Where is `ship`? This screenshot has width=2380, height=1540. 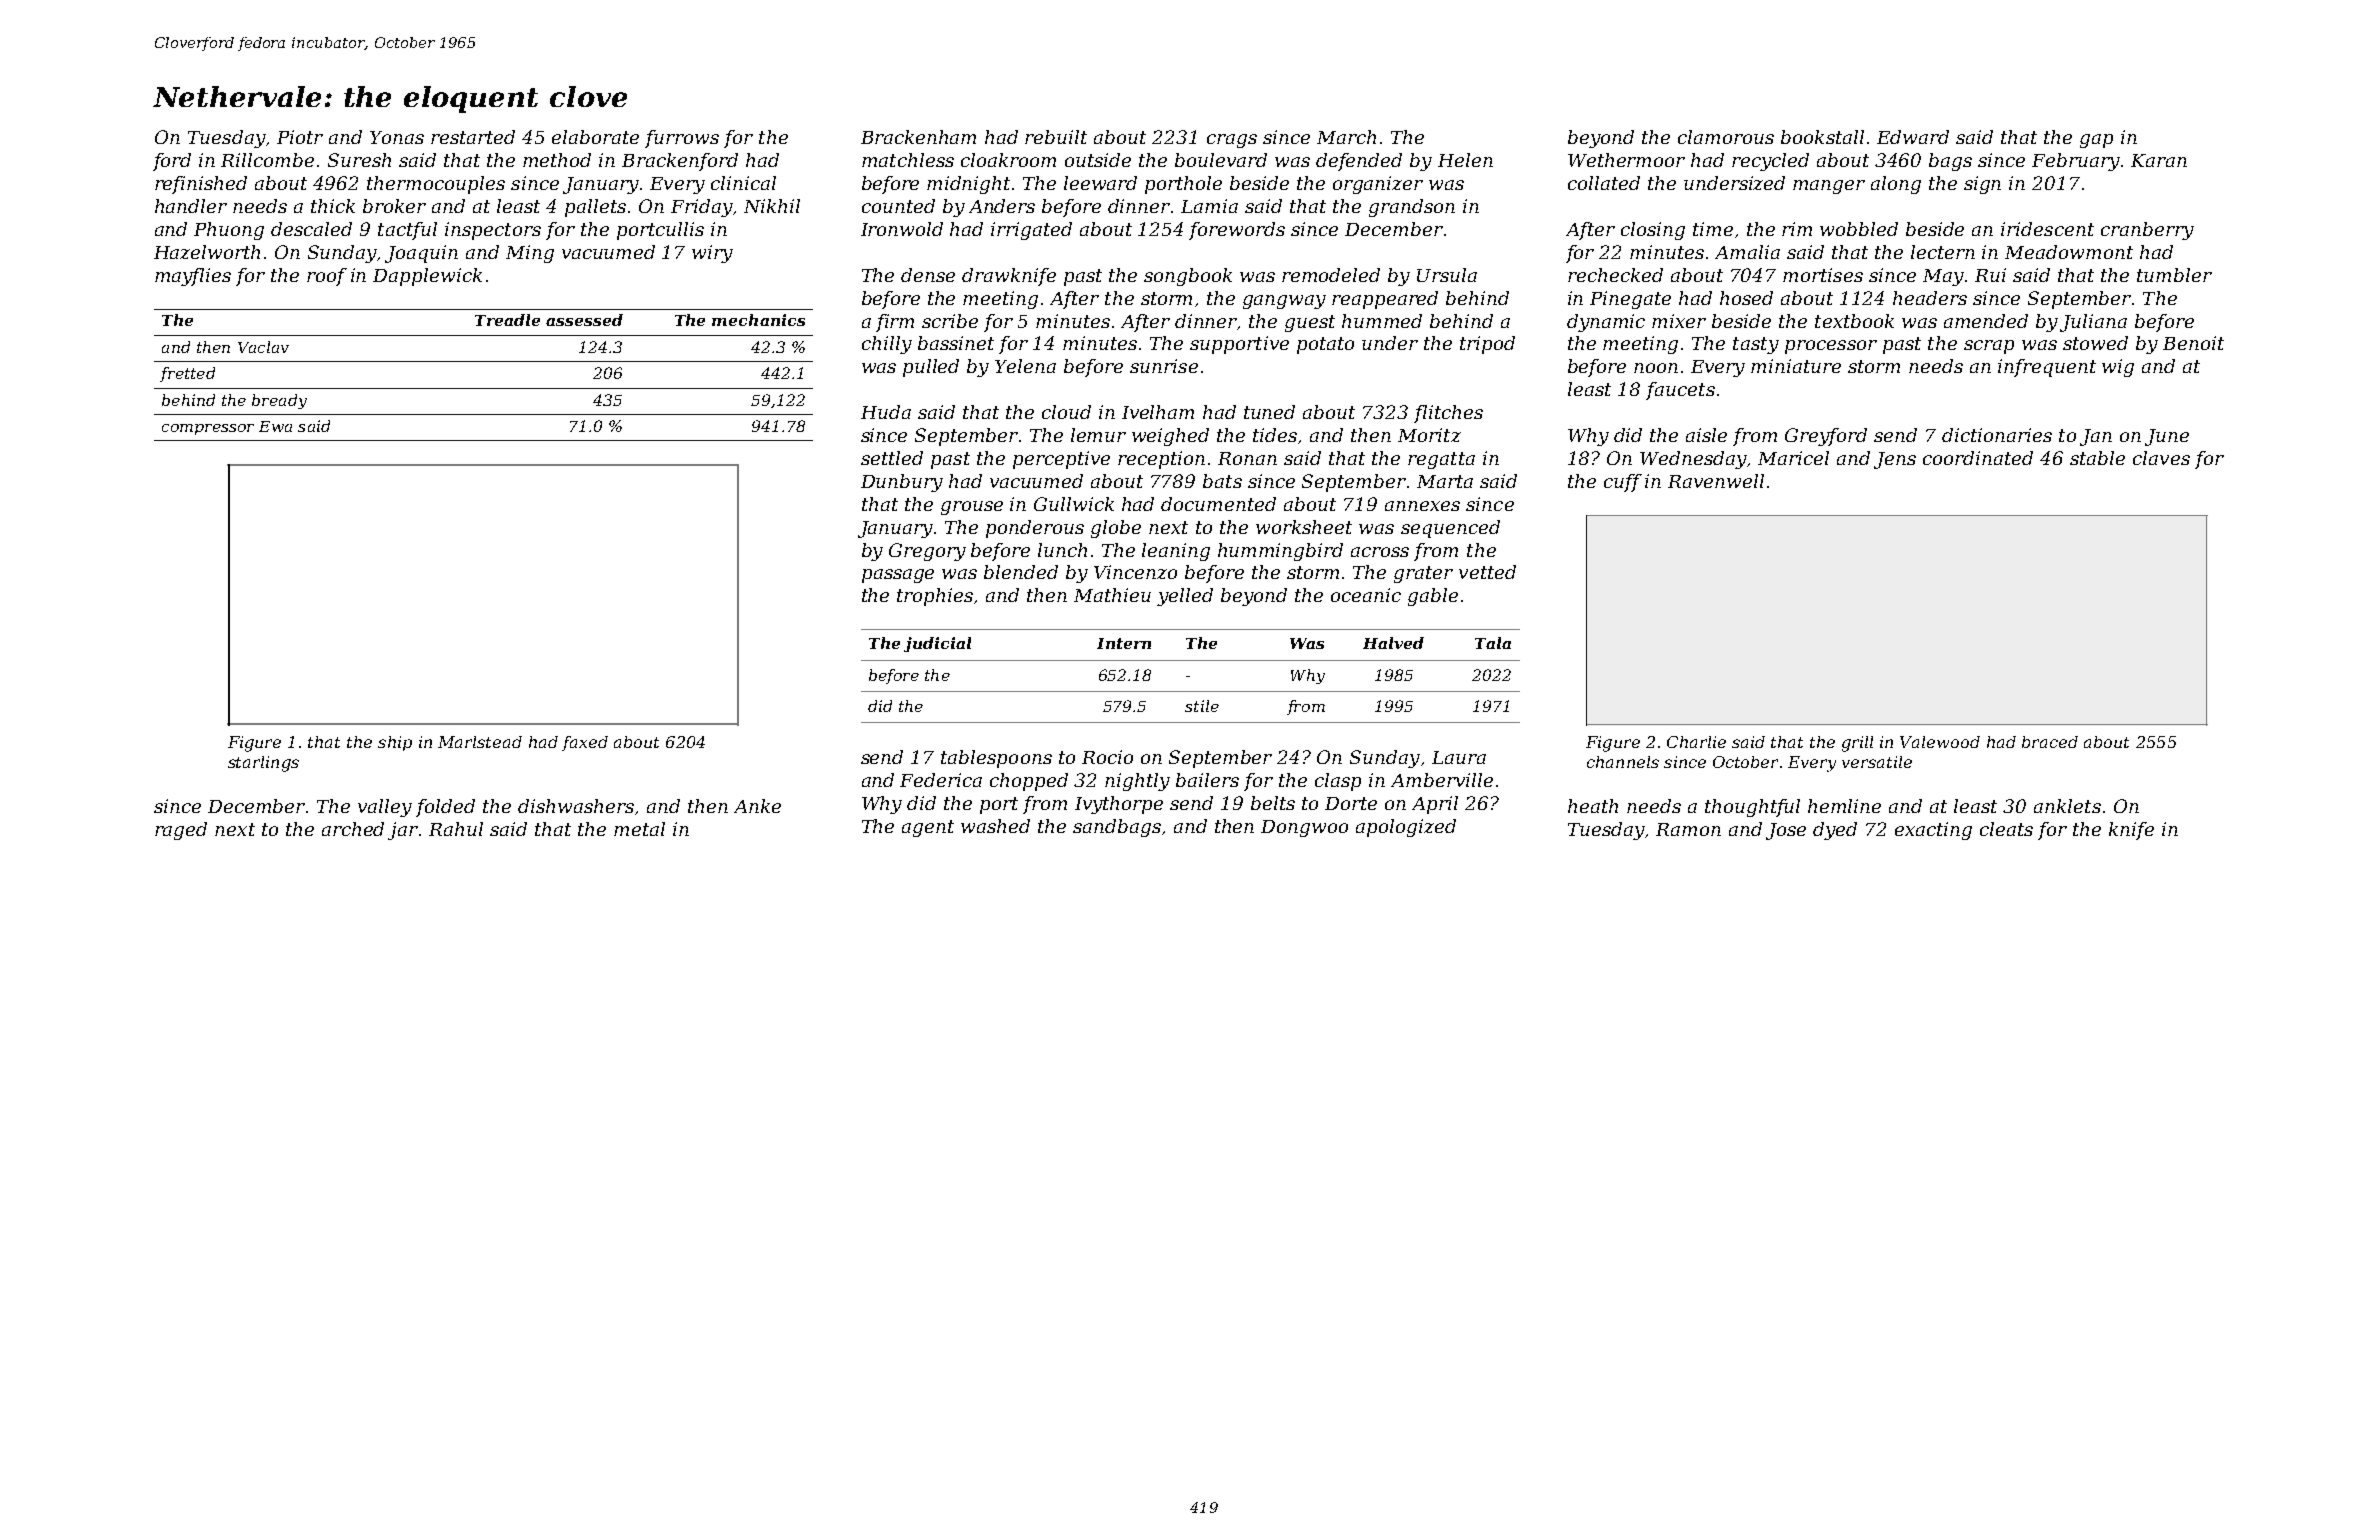 ship is located at coordinates (395, 743).
